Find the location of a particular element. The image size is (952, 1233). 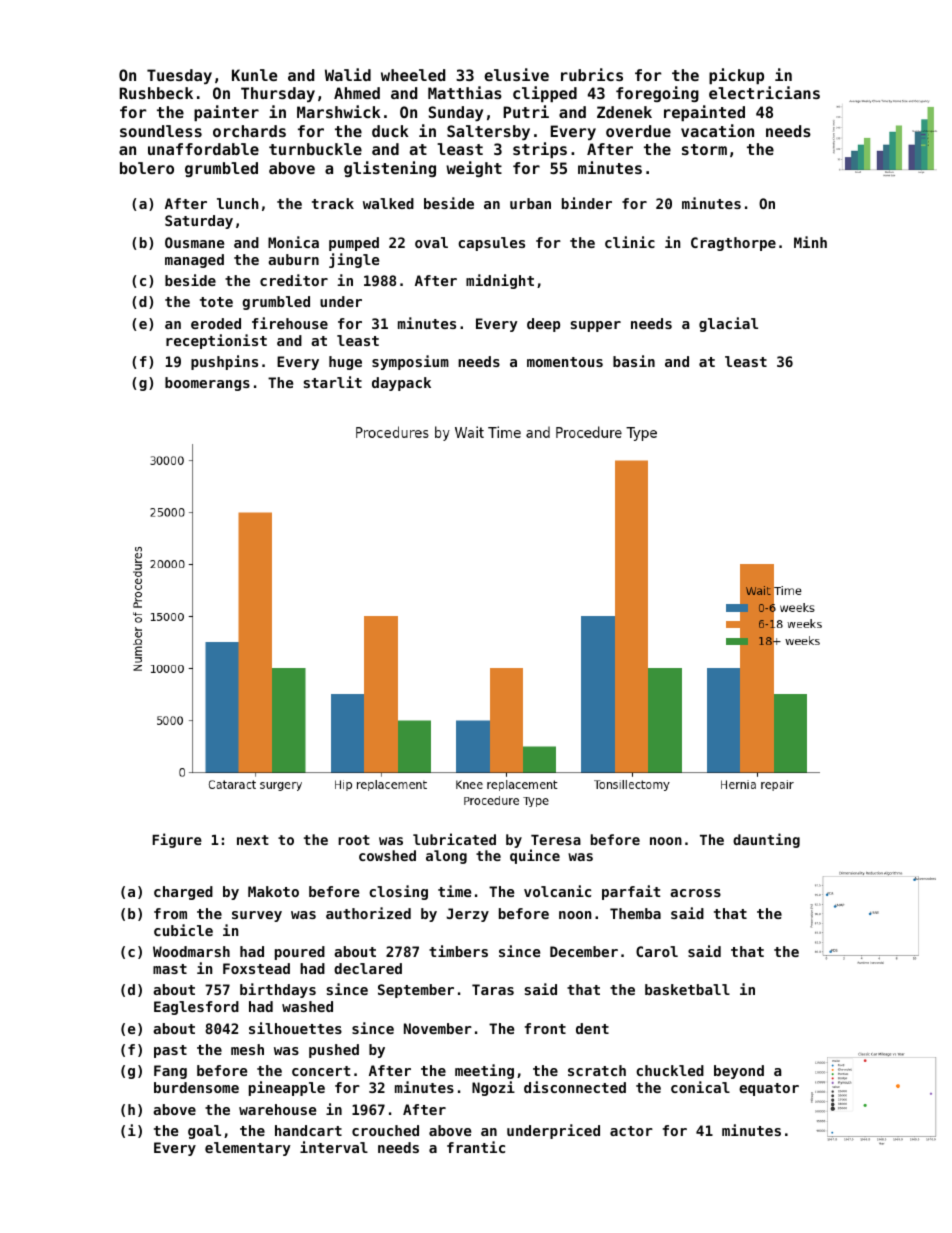

midnight is located at coordinates (500, 281).
